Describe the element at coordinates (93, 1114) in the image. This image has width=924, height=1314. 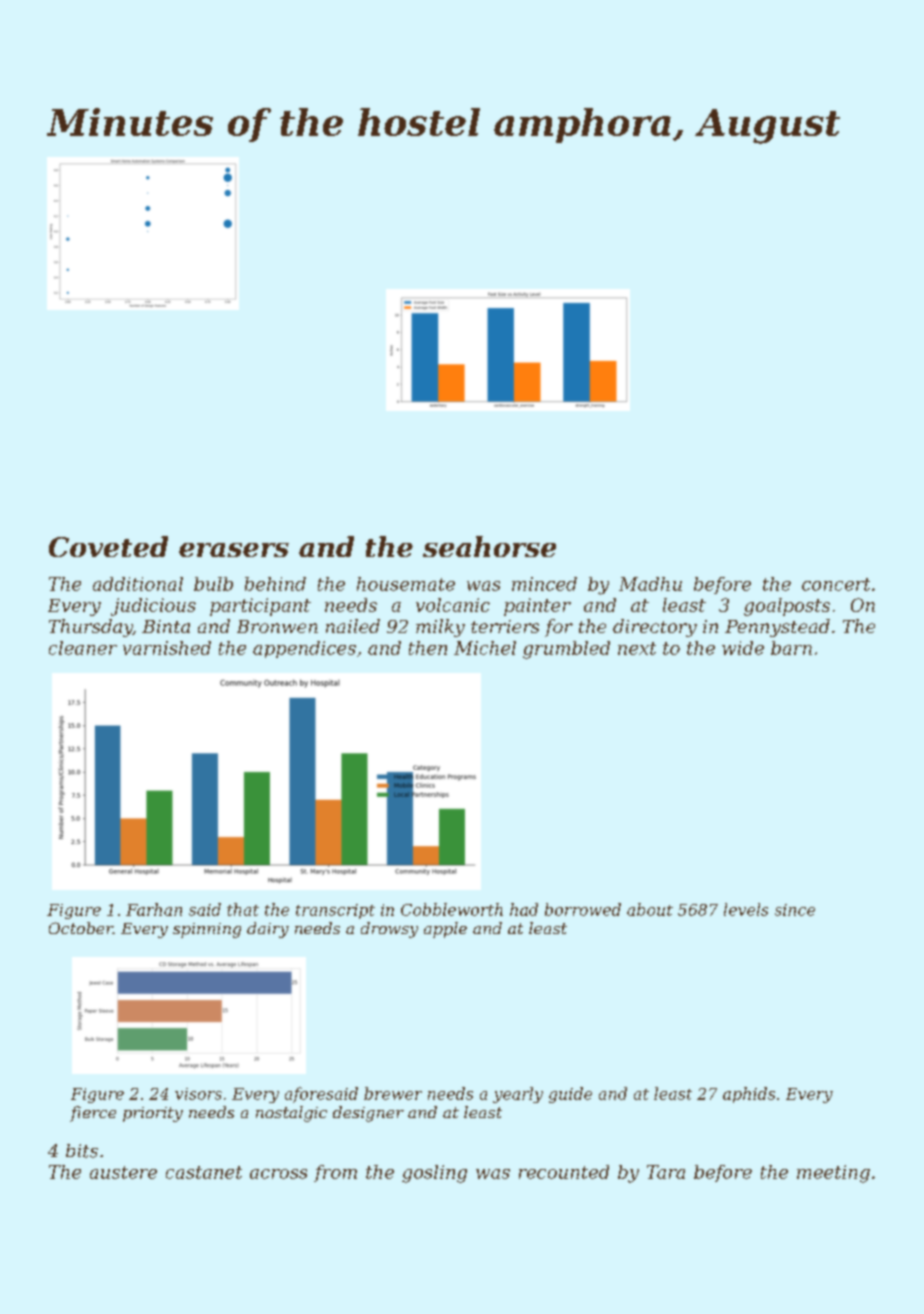
I see `fierce` at that location.
